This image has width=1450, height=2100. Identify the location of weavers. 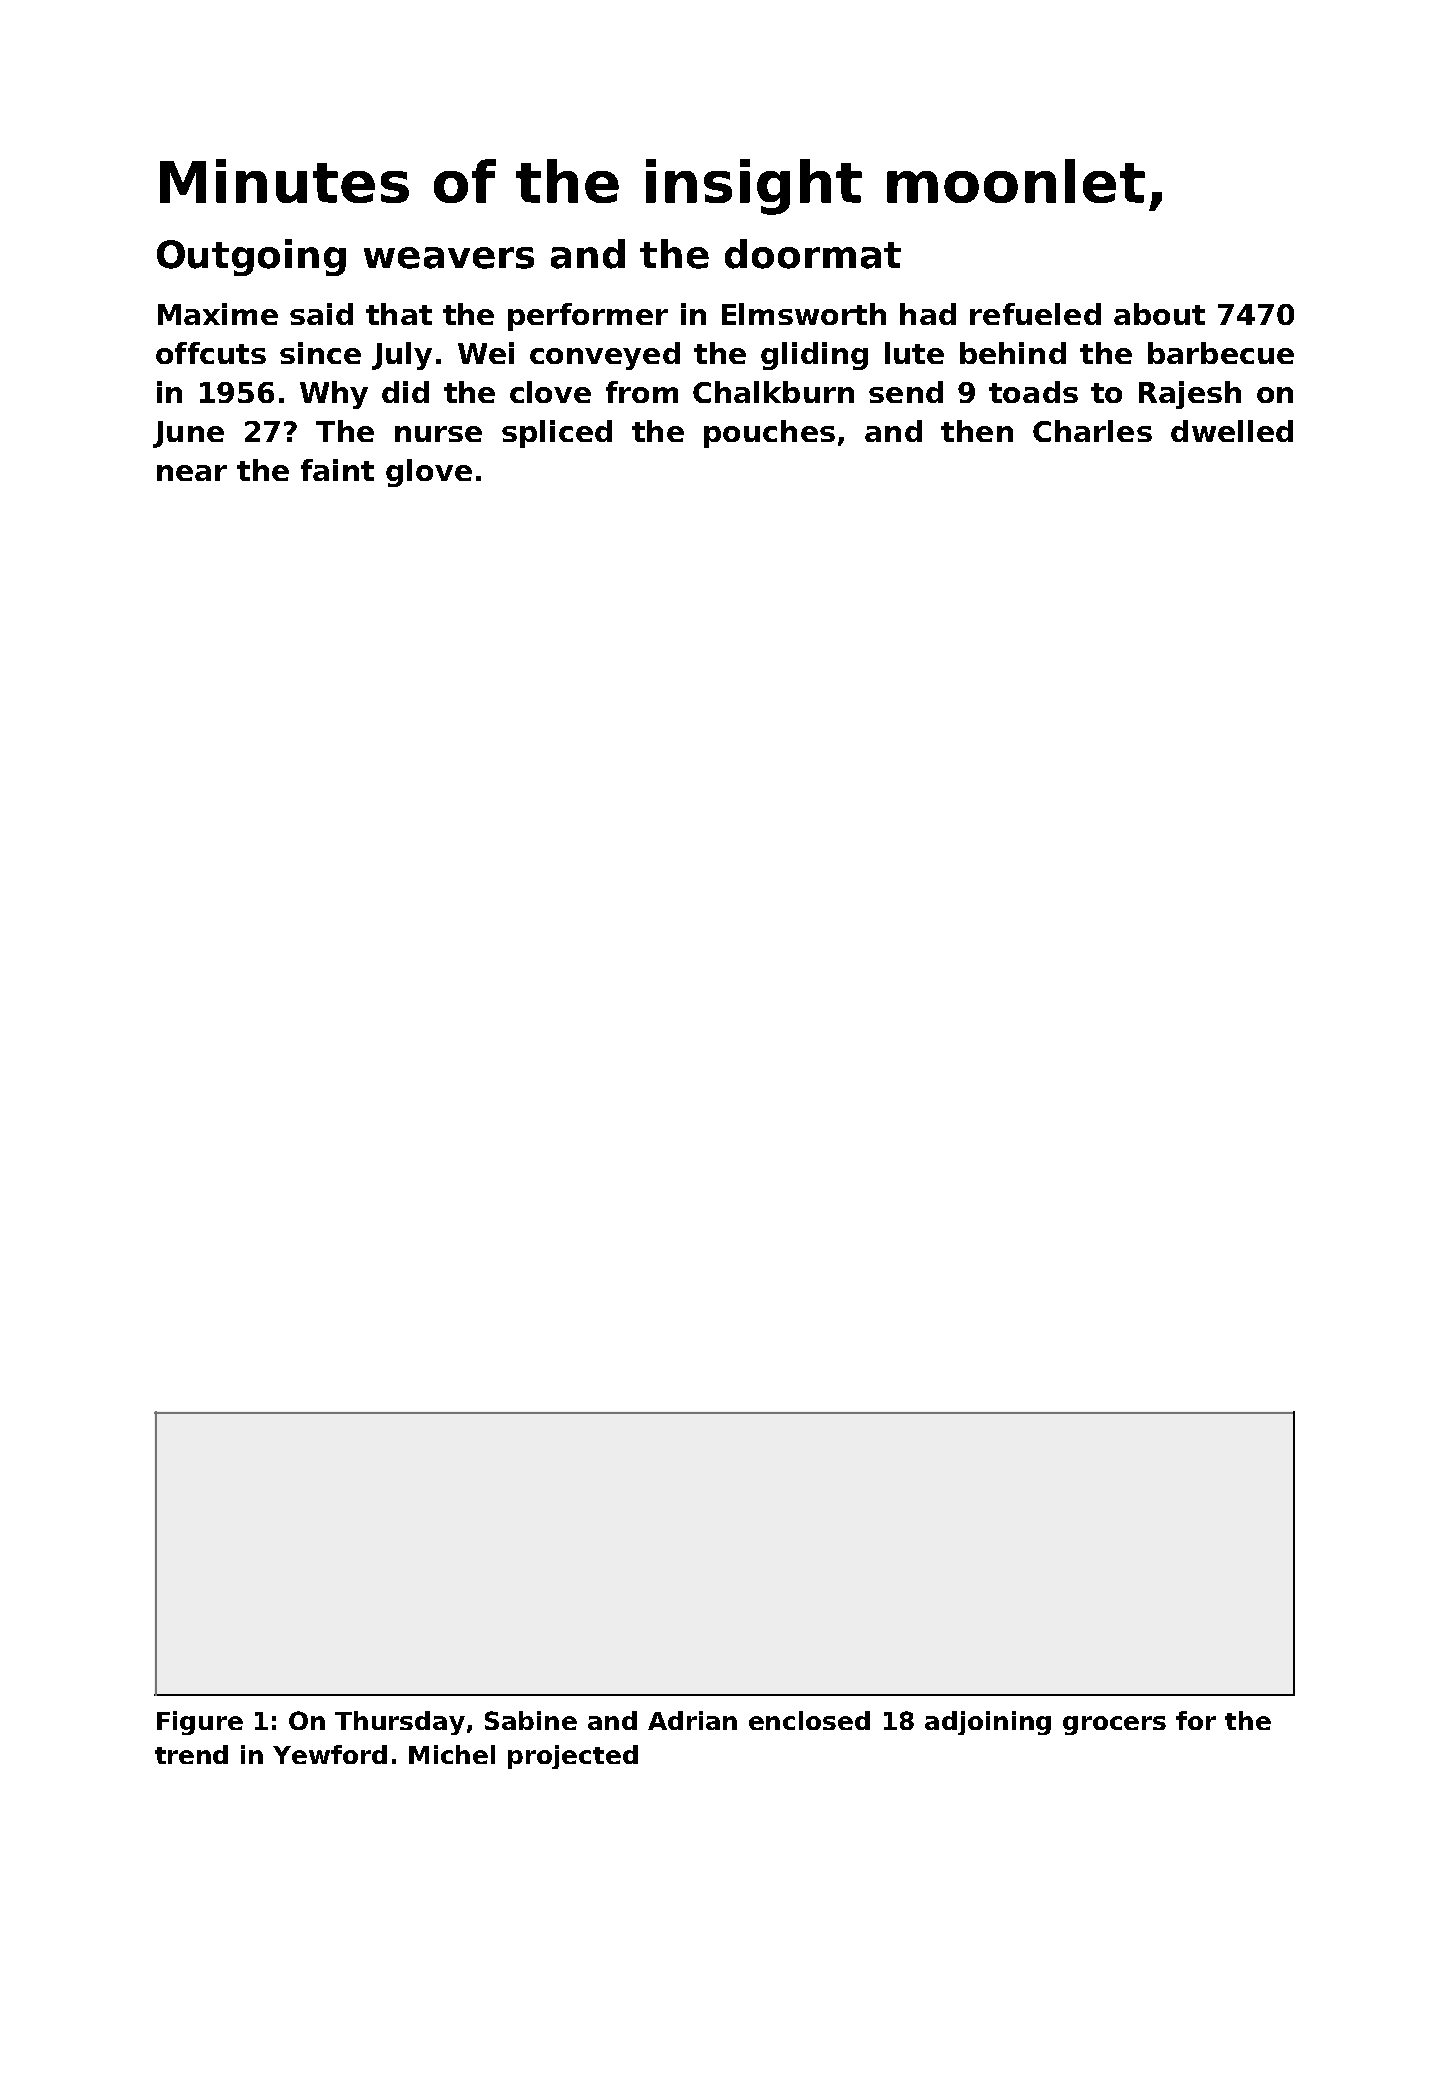
(449, 258).
